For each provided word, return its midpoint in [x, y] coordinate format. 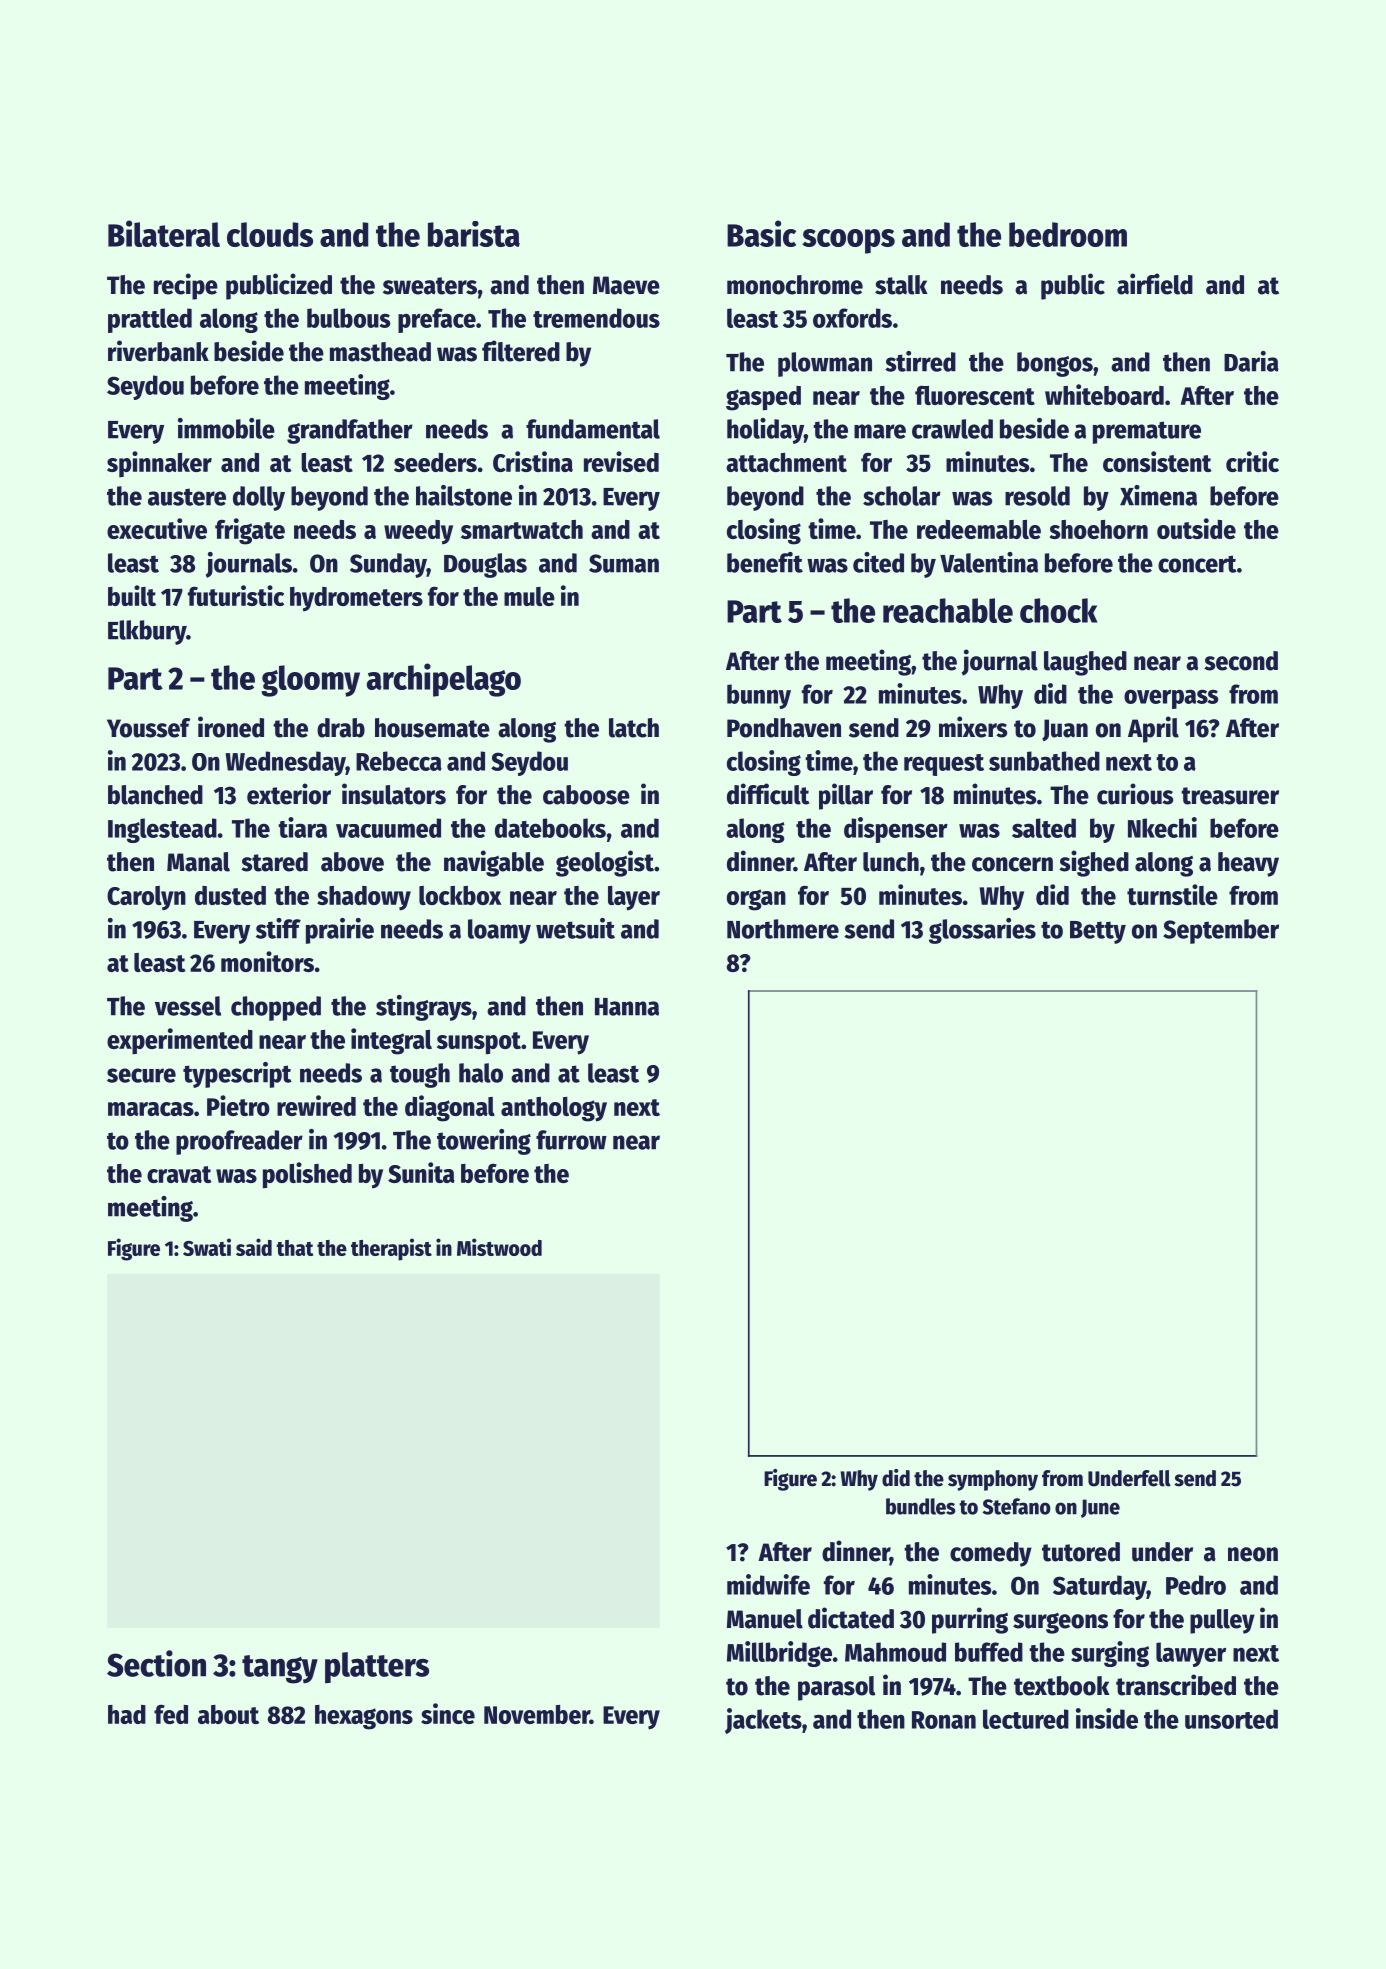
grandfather [350, 431]
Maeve [626, 285]
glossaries [982, 931]
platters [377, 1668]
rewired [316, 1105]
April [1153, 729]
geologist [605, 863]
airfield [1155, 284]
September [1221, 931]
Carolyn [146, 898]
